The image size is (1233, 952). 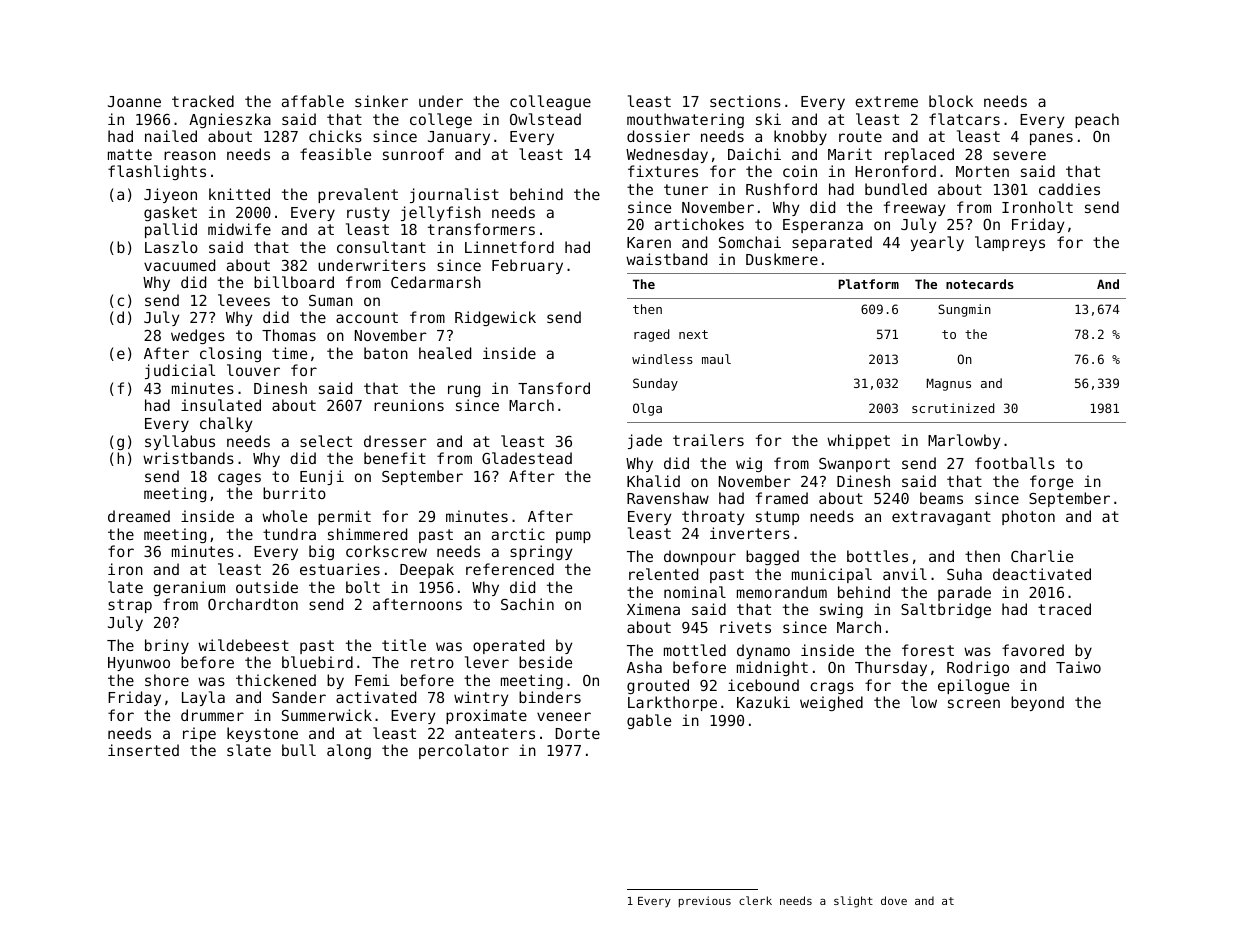 I want to click on affable, so click(x=313, y=101).
